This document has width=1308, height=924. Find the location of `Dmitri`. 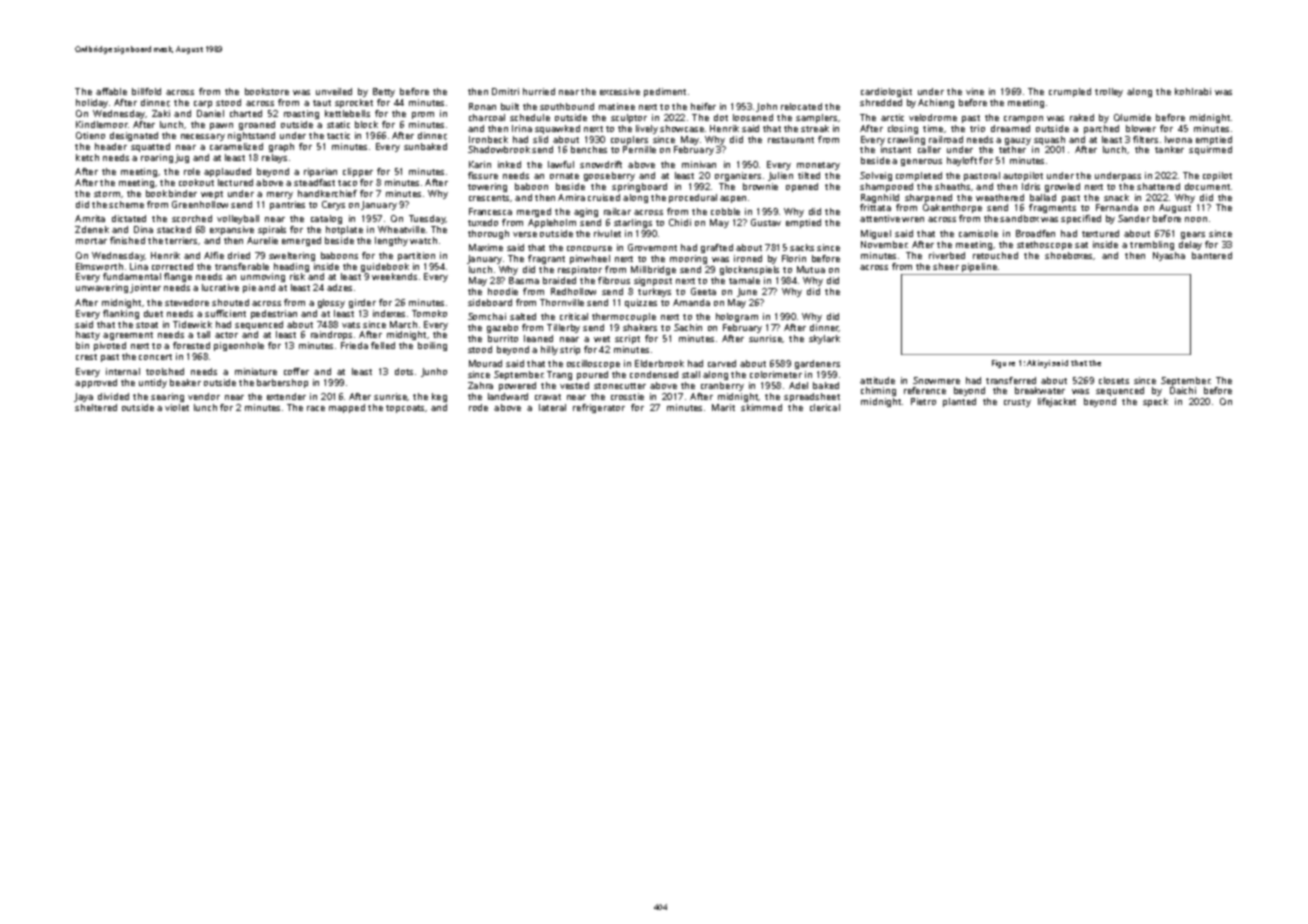

Dmitri is located at coordinates (505, 91).
